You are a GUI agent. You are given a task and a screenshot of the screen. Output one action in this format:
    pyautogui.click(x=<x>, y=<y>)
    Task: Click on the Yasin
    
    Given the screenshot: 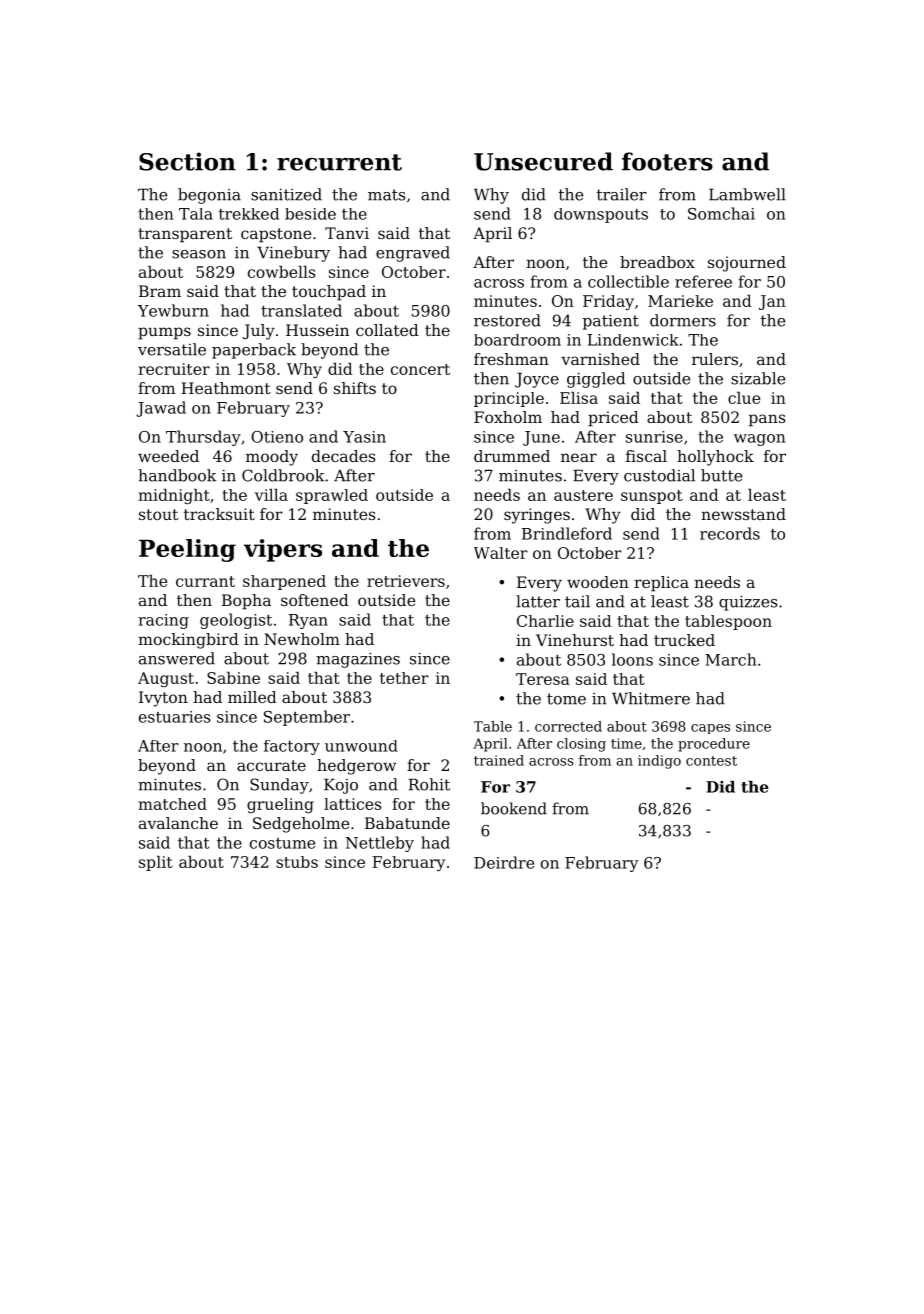 What is the action you would take?
    pyautogui.click(x=364, y=437)
